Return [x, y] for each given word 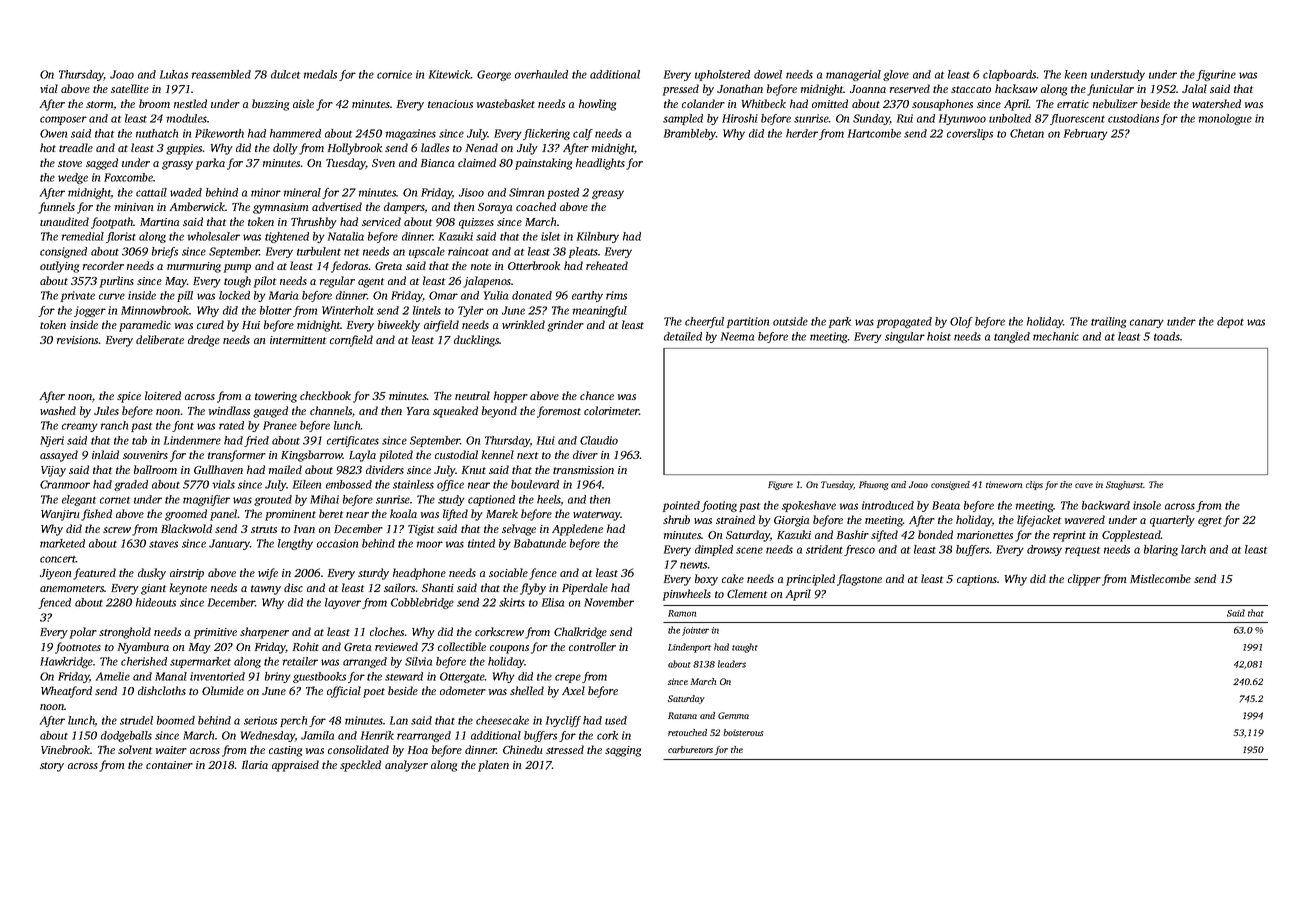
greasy [608, 194]
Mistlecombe [1160, 578]
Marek [502, 513]
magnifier [206, 500]
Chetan [1027, 133]
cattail [151, 192]
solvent [135, 749]
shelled [527, 690]
